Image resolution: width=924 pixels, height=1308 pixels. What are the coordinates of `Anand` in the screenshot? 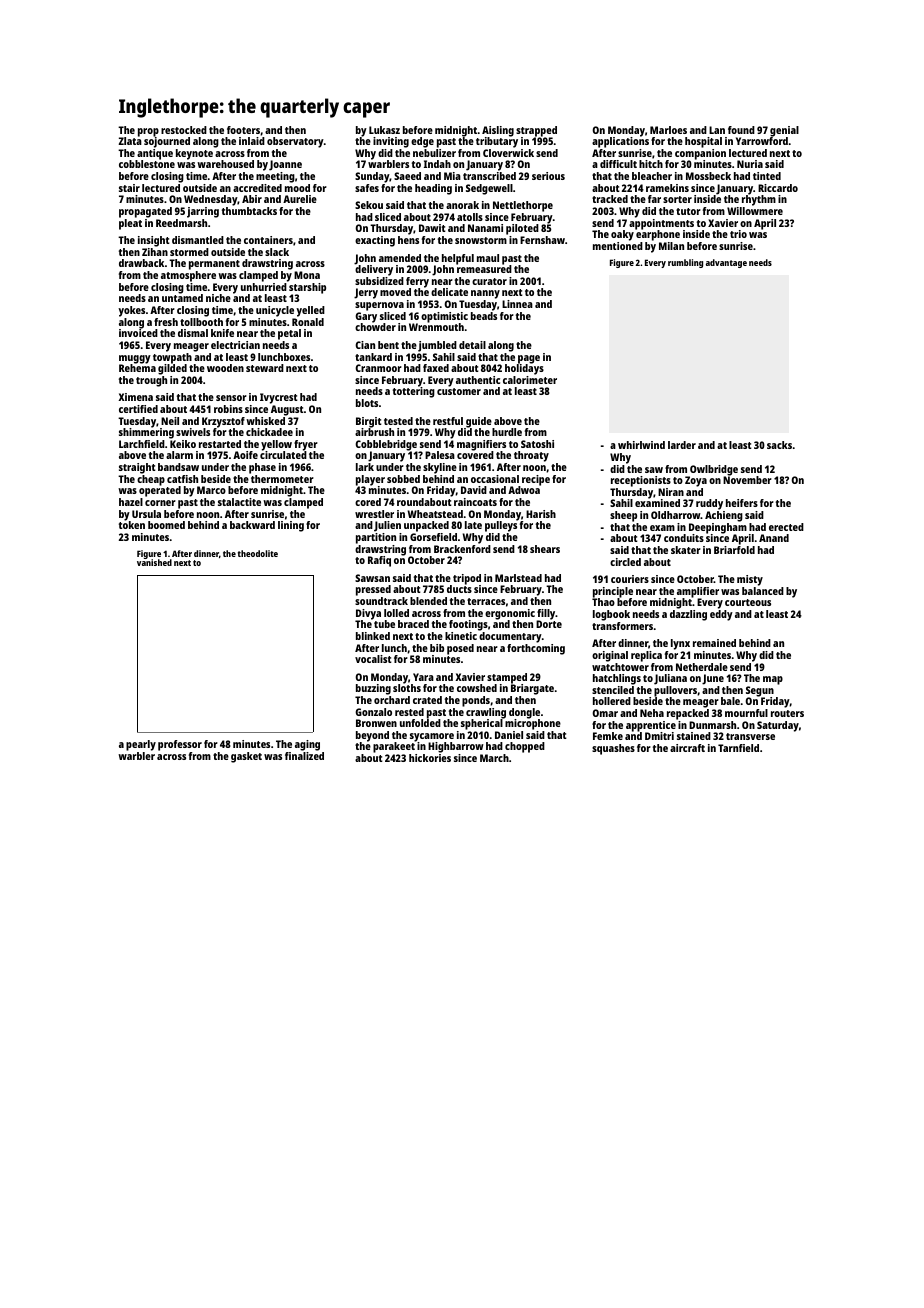 It's located at (774, 538).
